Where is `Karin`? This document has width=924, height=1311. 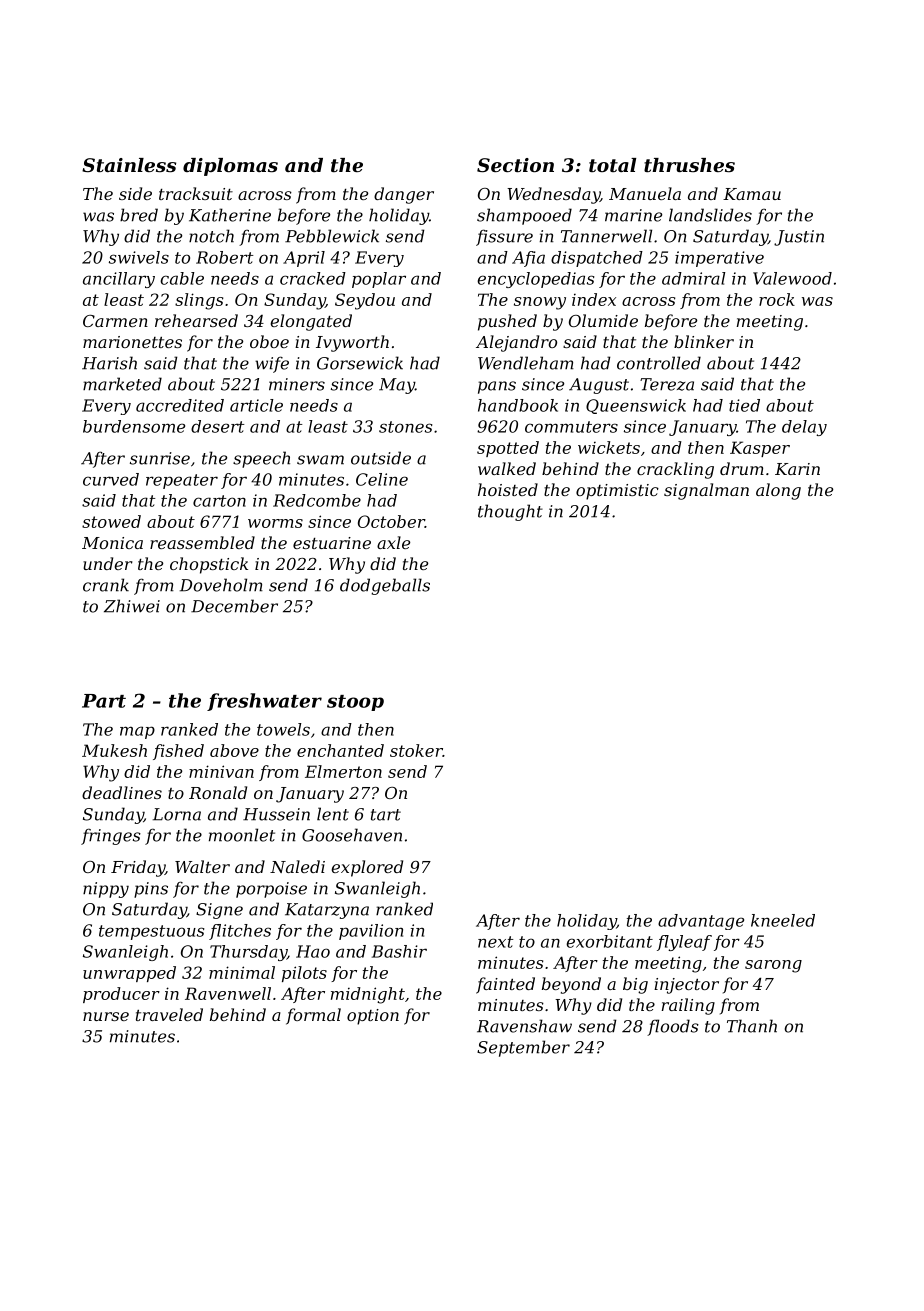 Karin is located at coordinates (797, 469).
